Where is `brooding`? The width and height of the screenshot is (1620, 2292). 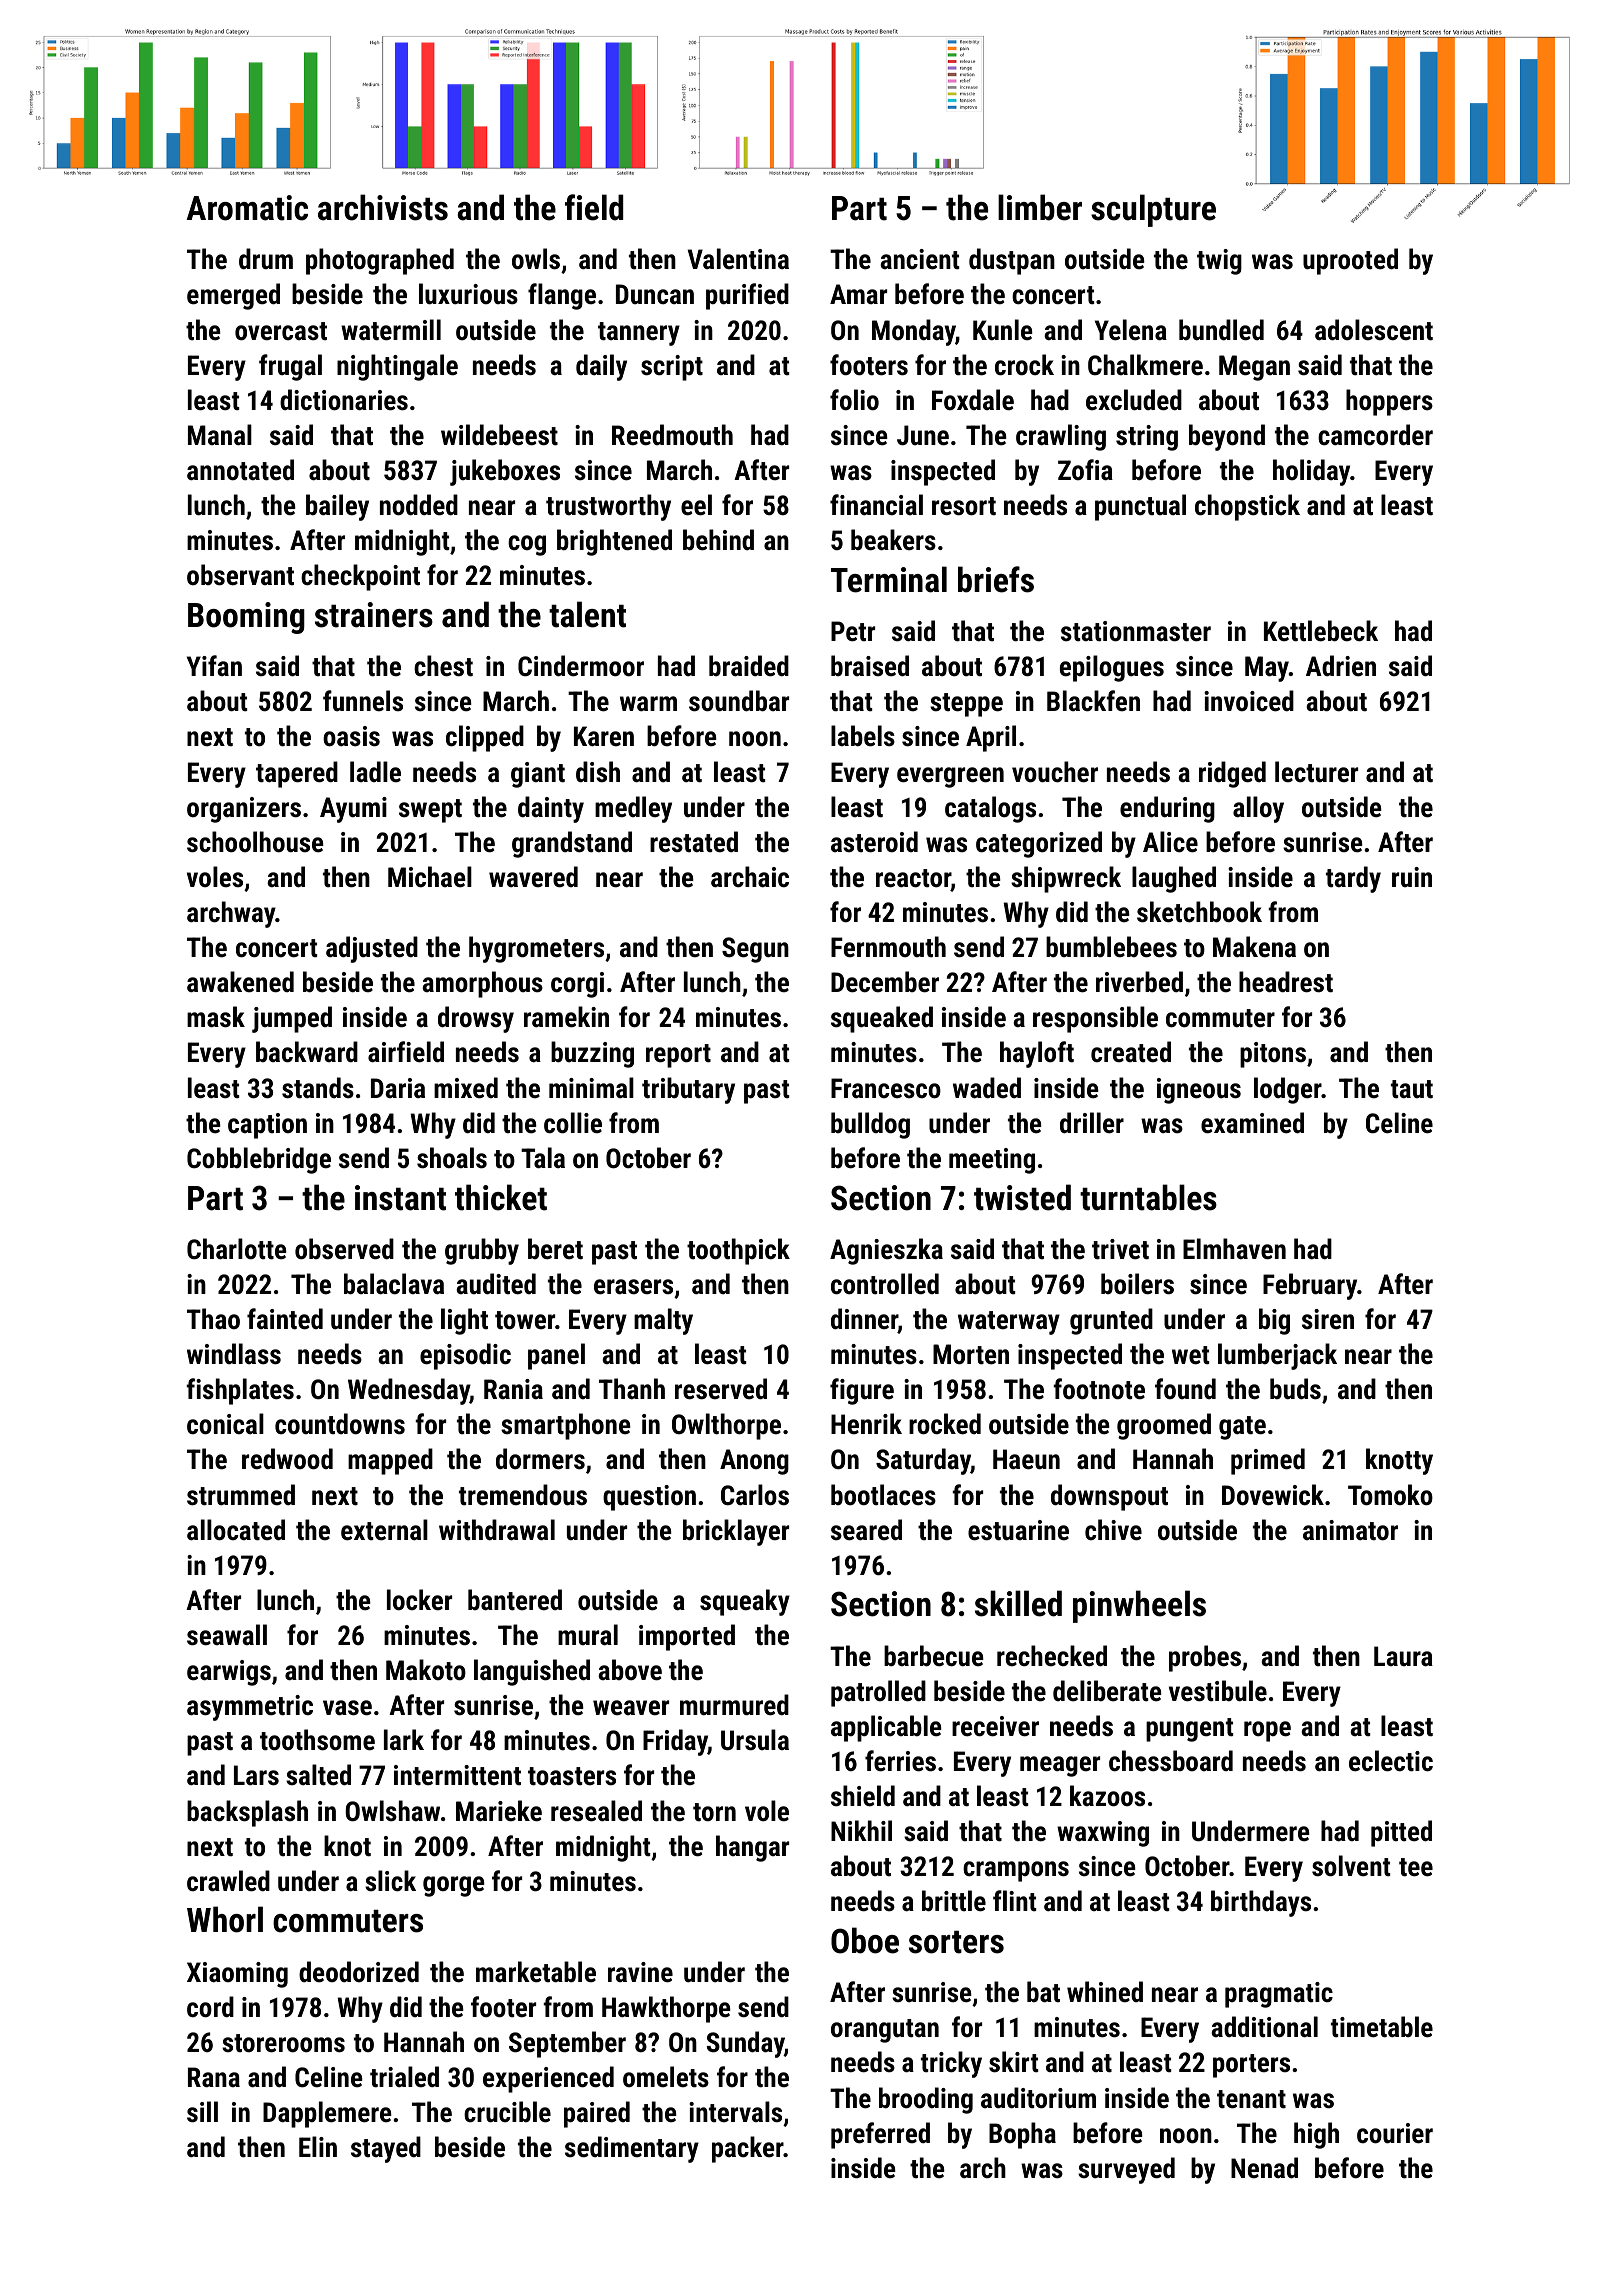 brooding is located at coordinates (926, 2100).
